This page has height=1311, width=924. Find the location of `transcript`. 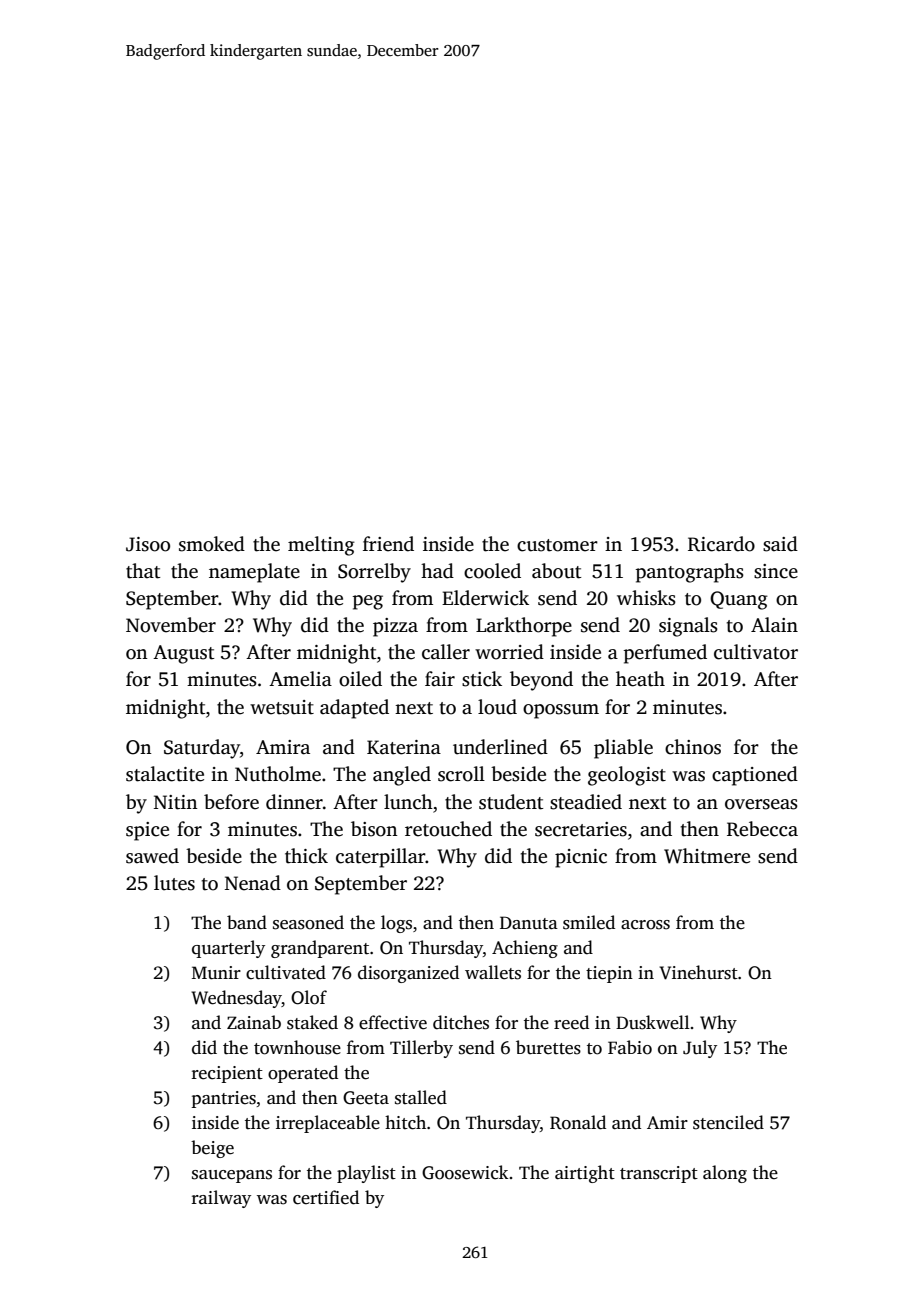

transcript is located at coordinates (659, 1174).
